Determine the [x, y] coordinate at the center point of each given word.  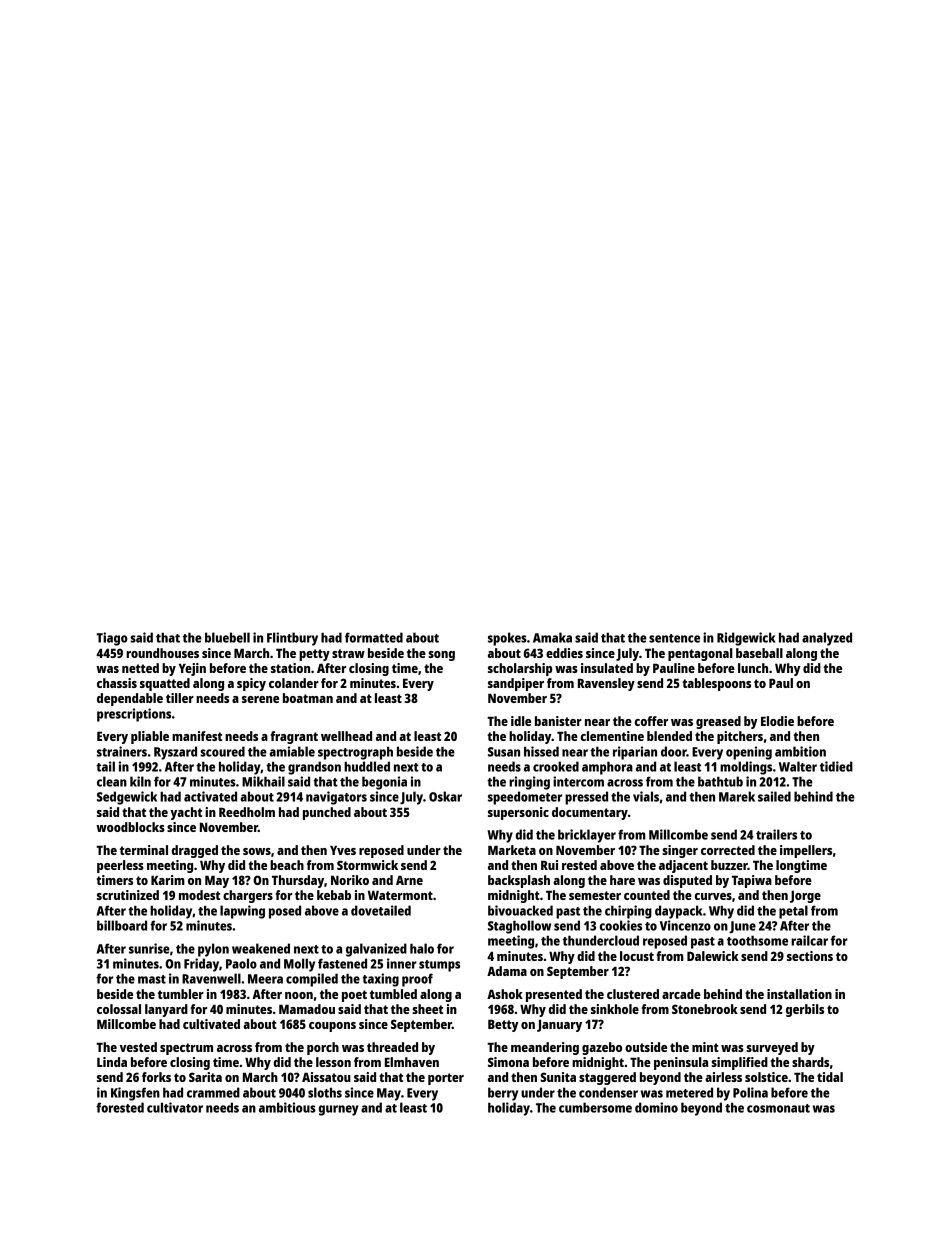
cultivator [175, 1107]
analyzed [827, 639]
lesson [333, 1062]
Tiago [112, 639]
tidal [830, 1077]
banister [558, 721]
